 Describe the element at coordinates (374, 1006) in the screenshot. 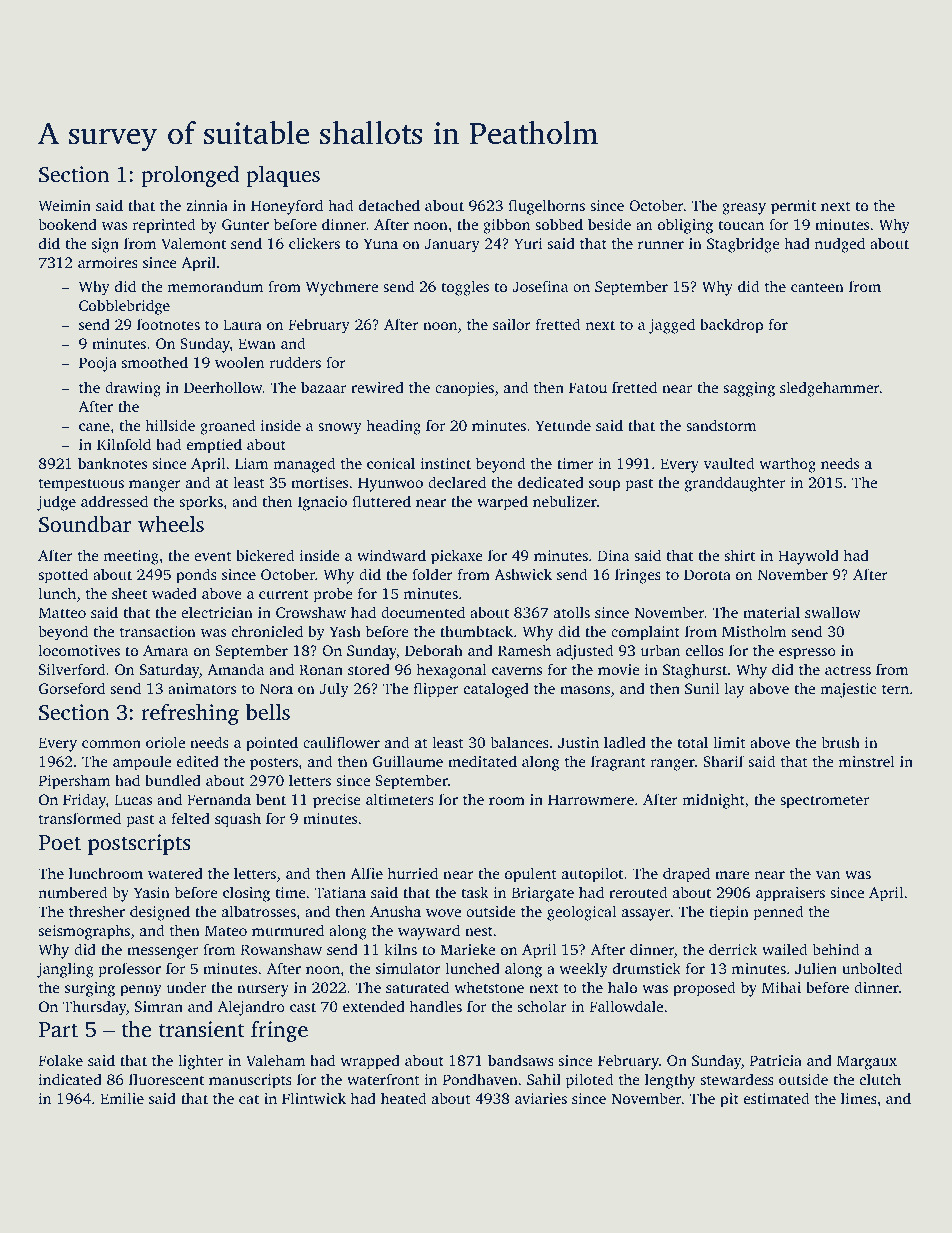

I see `extended` at that location.
